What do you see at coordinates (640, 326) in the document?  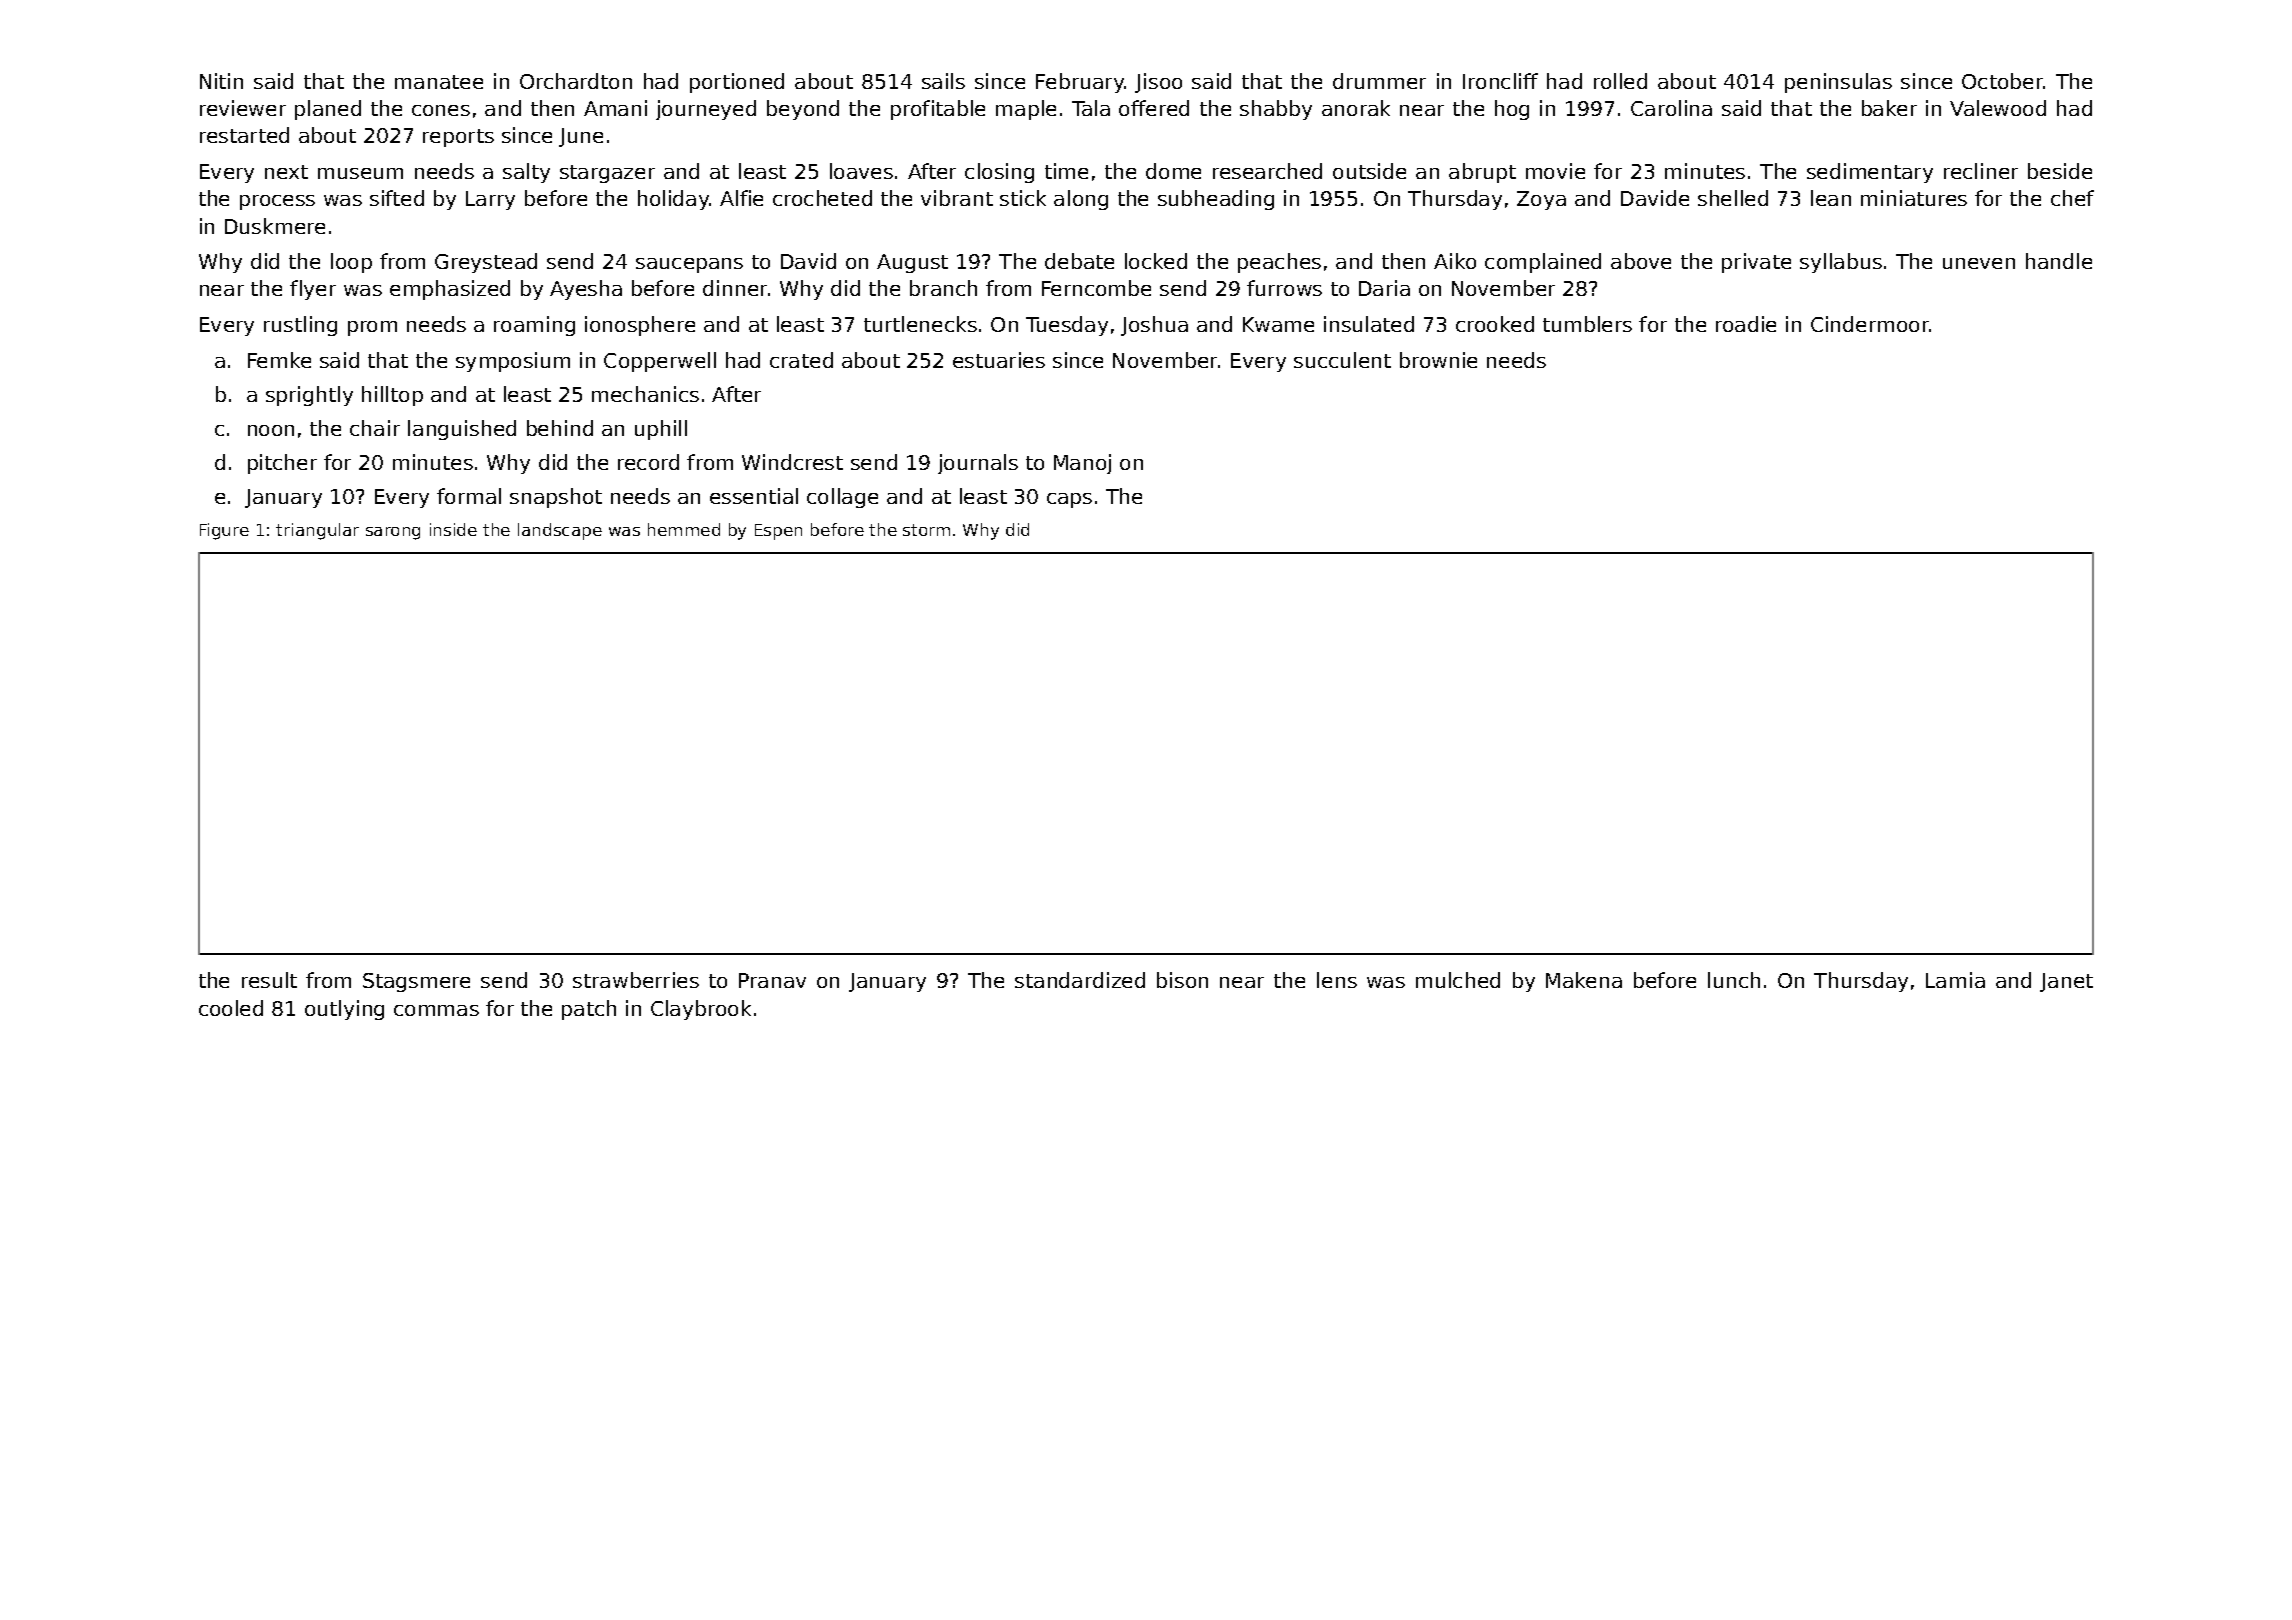 I see `ionosphere` at bounding box center [640, 326].
